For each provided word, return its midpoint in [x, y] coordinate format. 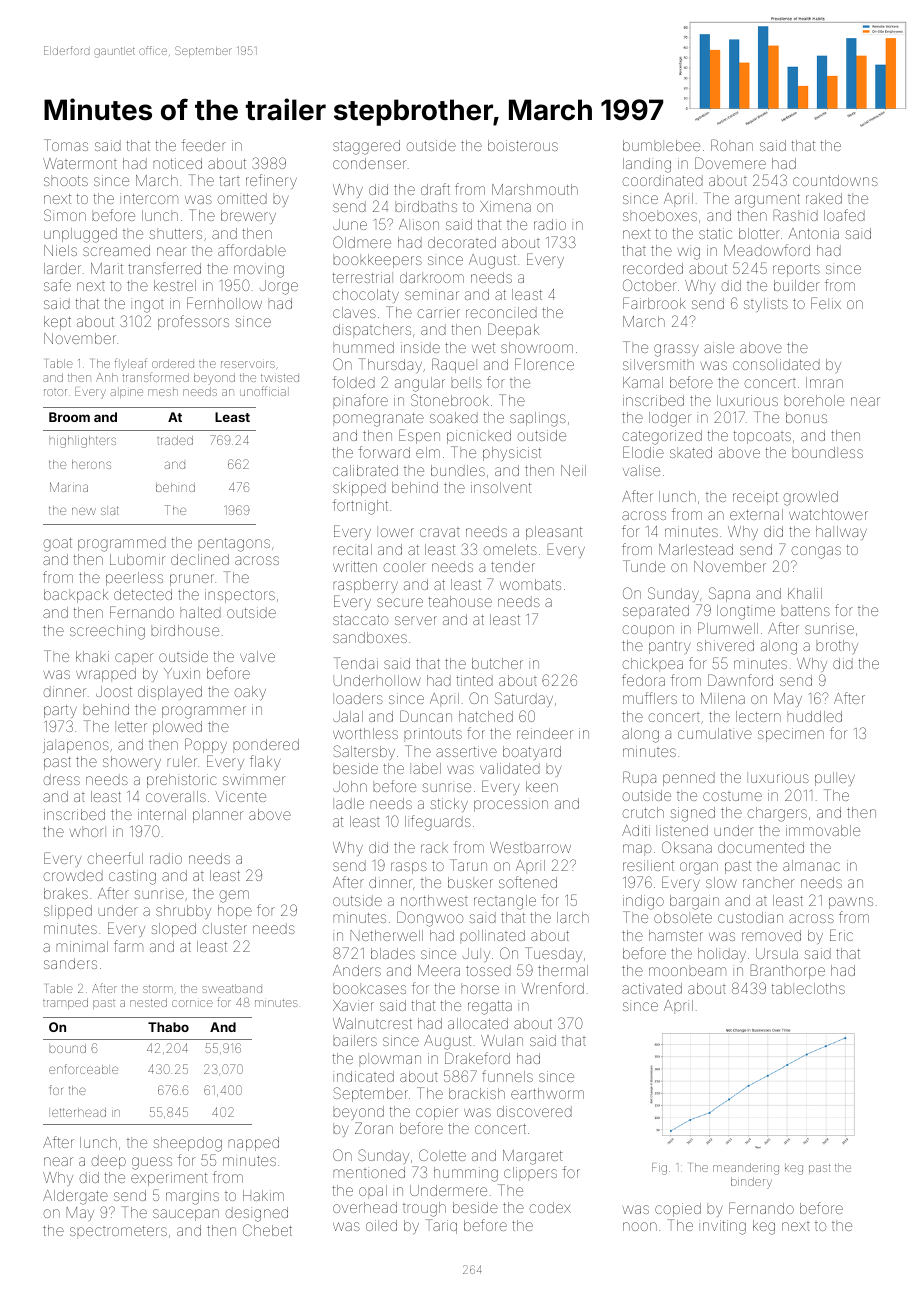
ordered [173, 363]
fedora [643, 680]
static [715, 233]
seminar [432, 295]
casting [132, 877]
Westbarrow [530, 847]
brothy [837, 647]
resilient [648, 865]
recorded [653, 268]
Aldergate [75, 1197]
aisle [719, 347]
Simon [65, 215]
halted [200, 612]
